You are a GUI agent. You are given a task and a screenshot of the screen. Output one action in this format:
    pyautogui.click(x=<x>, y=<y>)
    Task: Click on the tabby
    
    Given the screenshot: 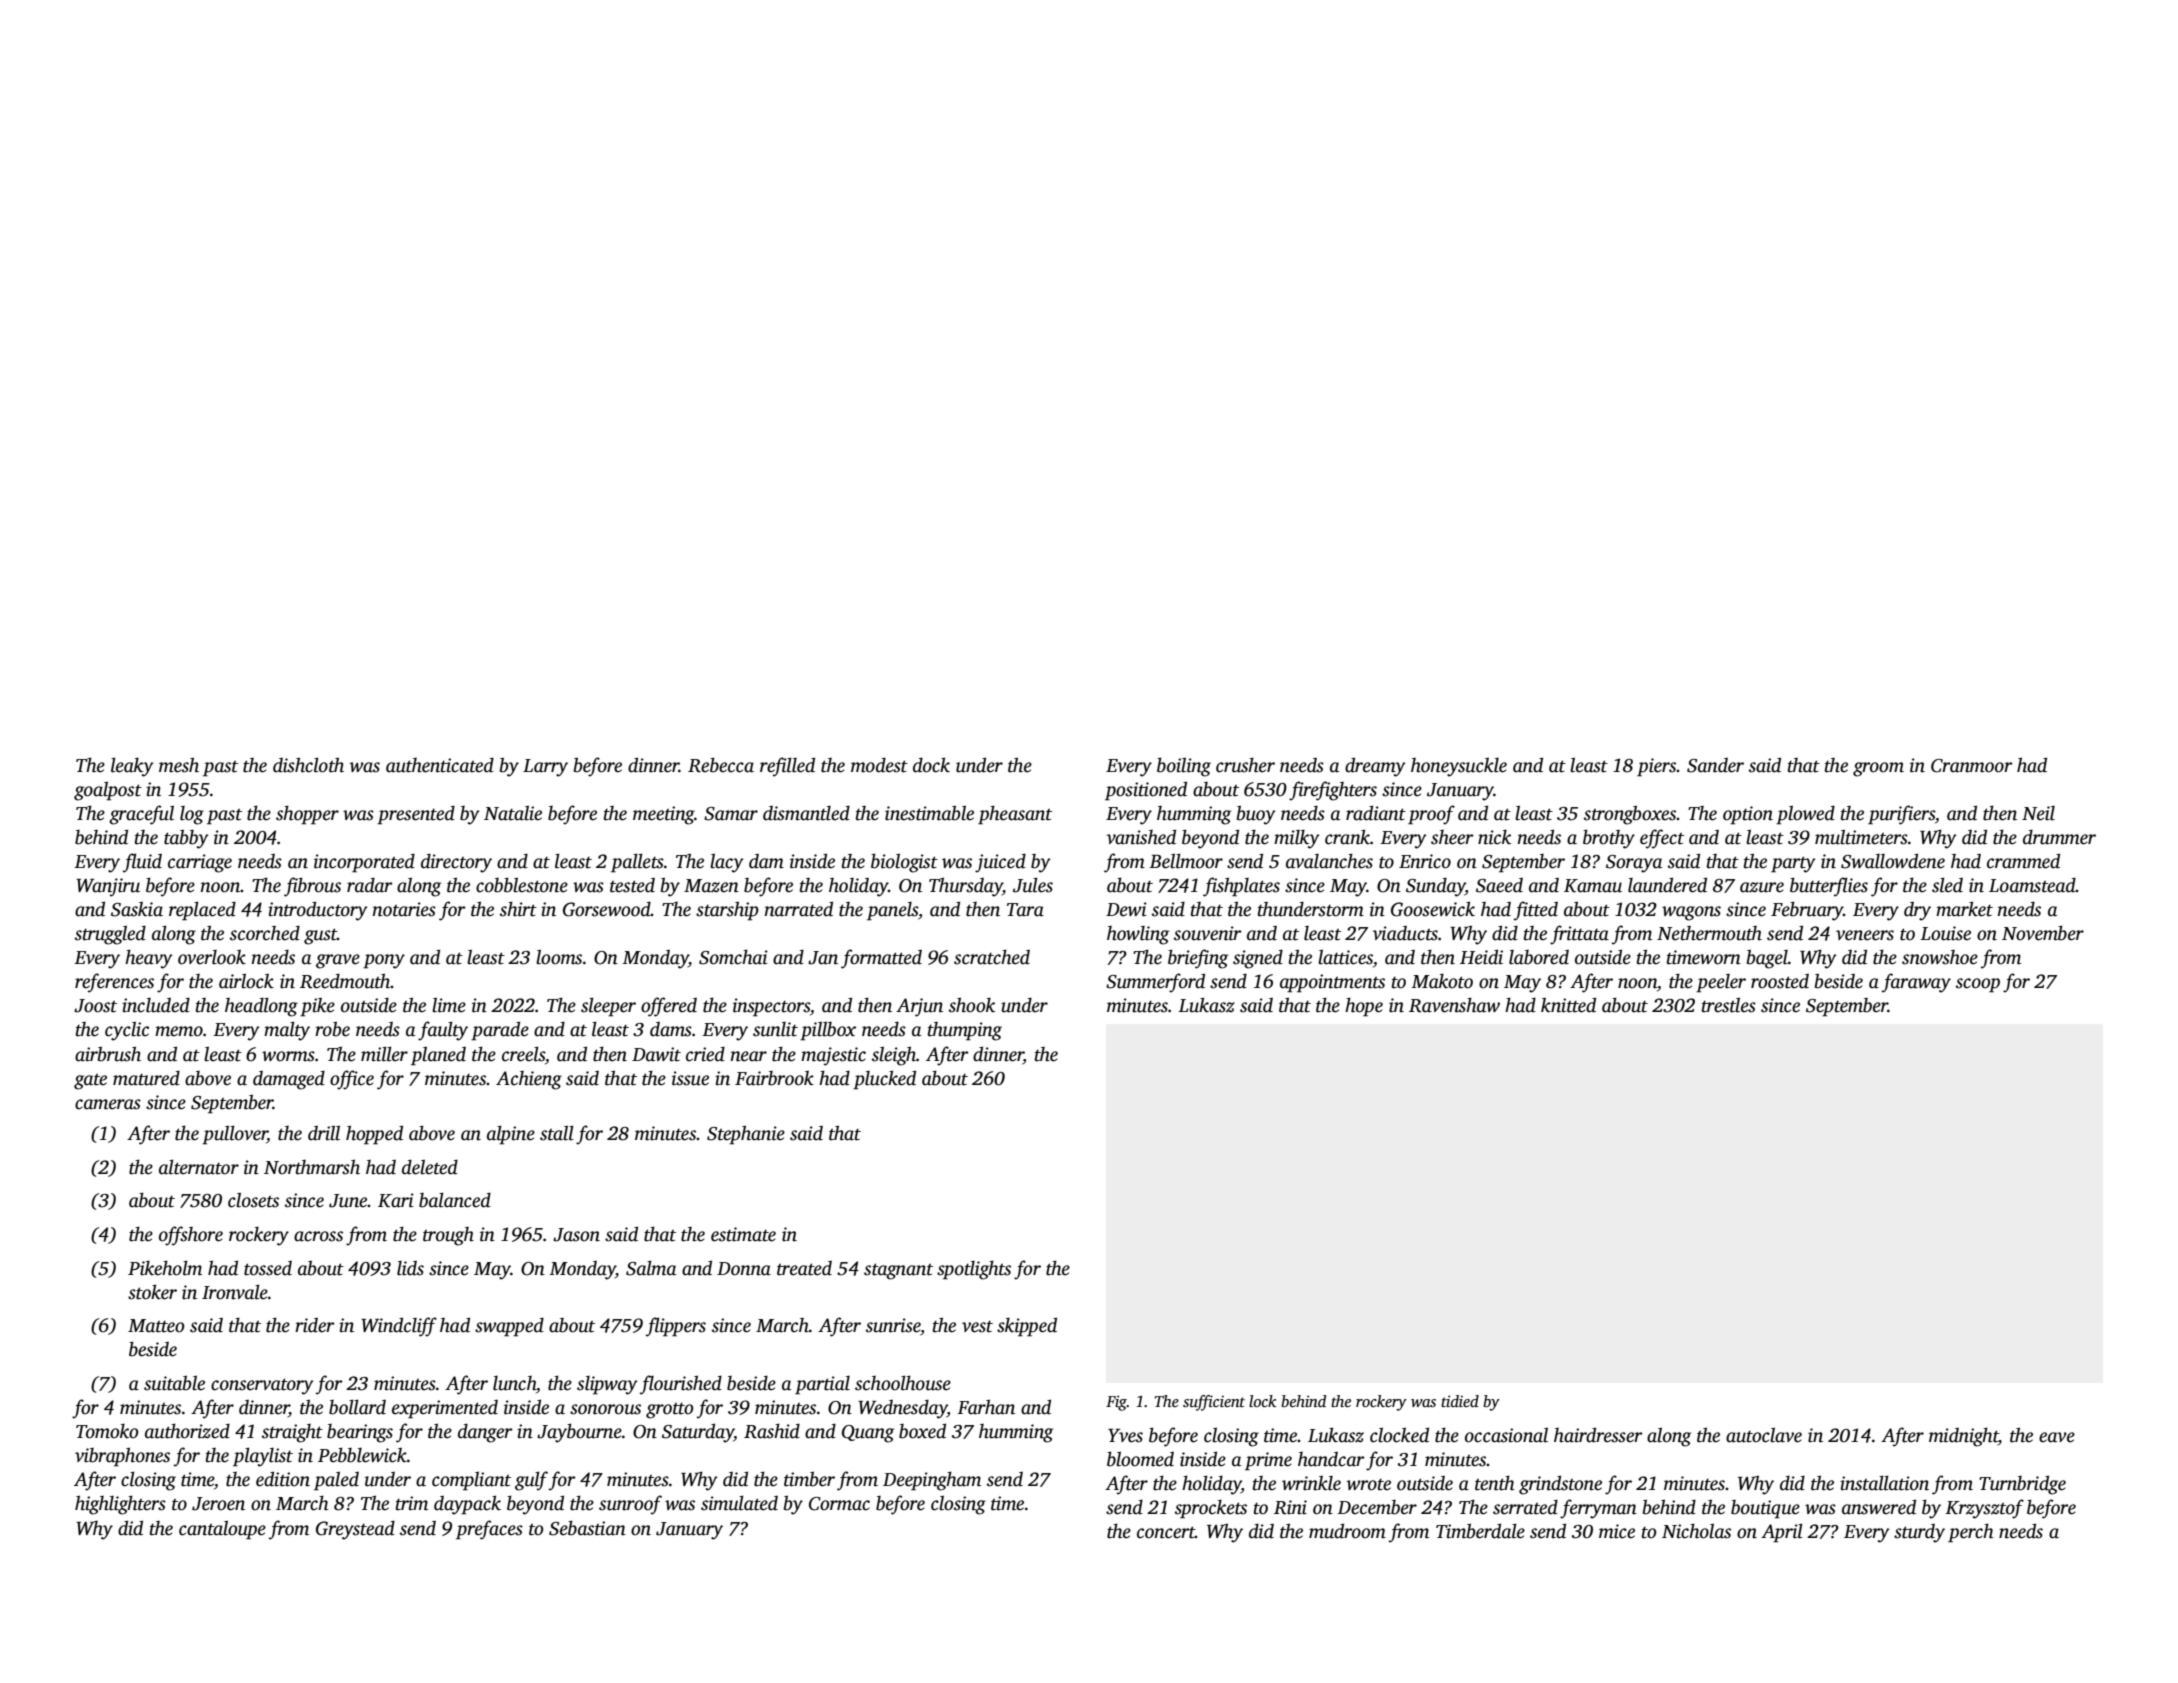 What is the action you would take?
    pyautogui.click(x=186, y=839)
